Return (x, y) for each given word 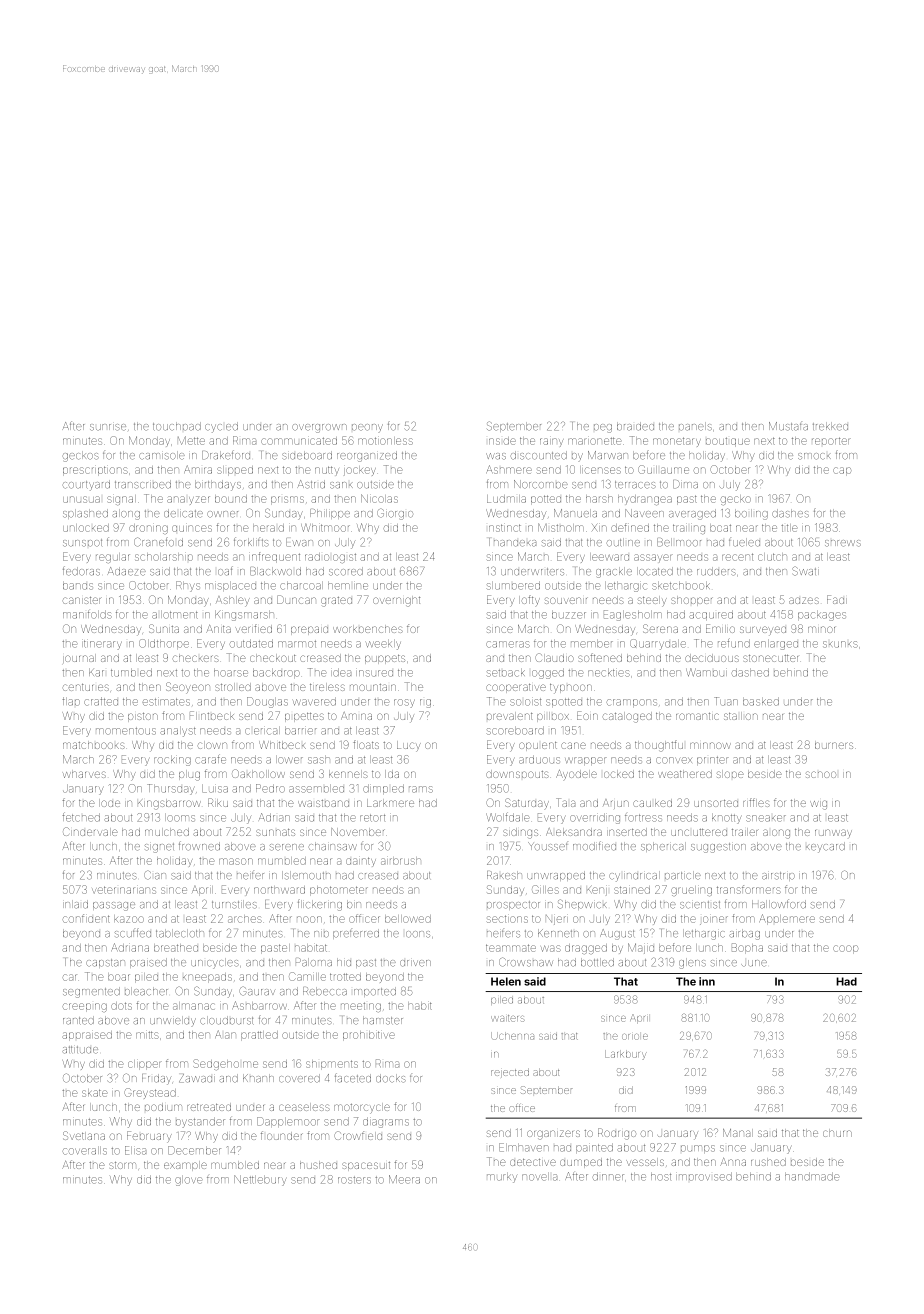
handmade (812, 1176)
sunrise (108, 427)
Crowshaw (526, 962)
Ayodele (576, 775)
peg (603, 428)
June (754, 963)
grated (336, 602)
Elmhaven (524, 1147)
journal (79, 658)
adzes (804, 600)
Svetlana (84, 1135)
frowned (199, 846)
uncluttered (699, 832)
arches (245, 919)
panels (695, 426)
